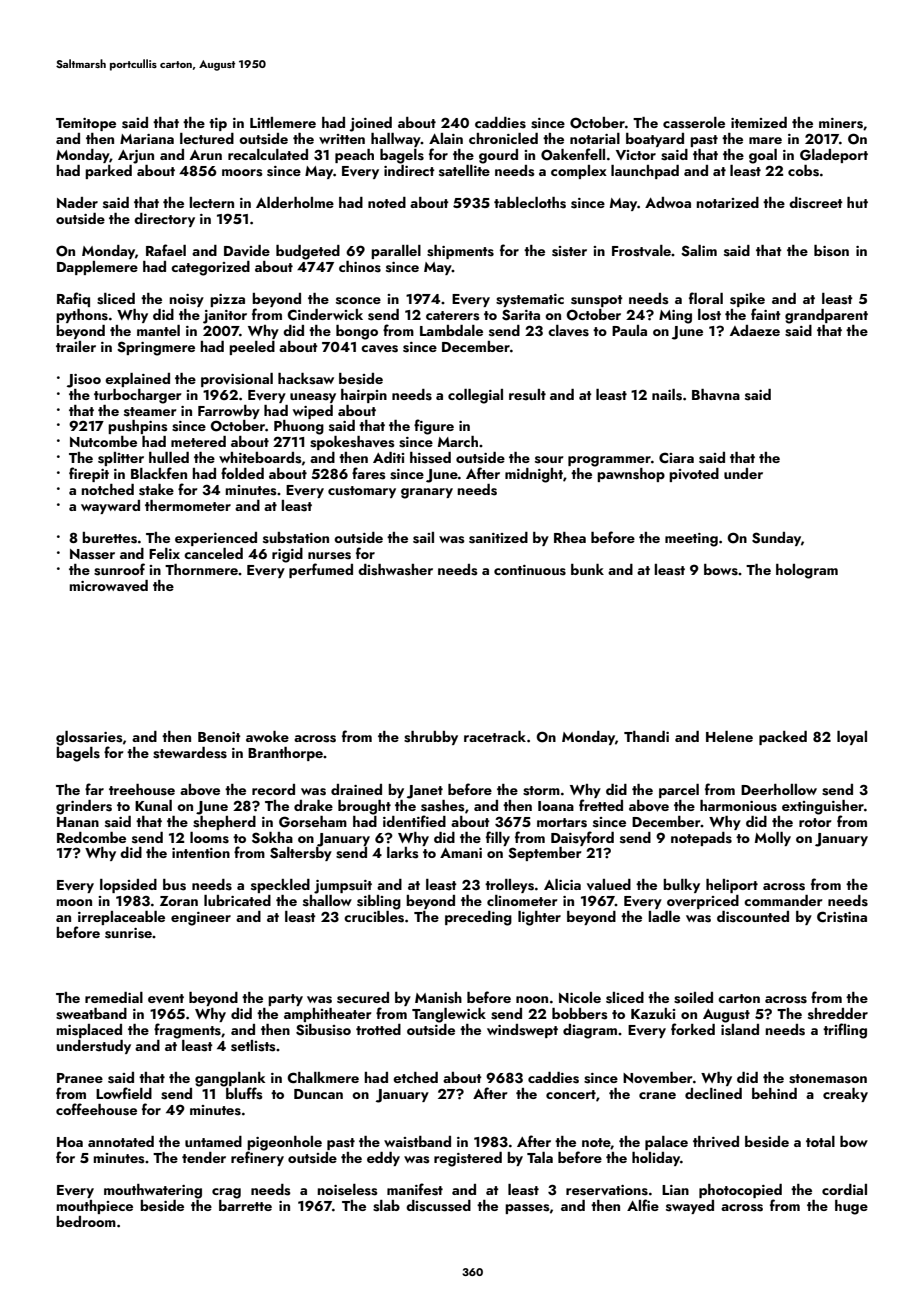 The image size is (924, 1308). What do you see at coordinates (138, 427) in the screenshot?
I see `pushpins` at bounding box center [138, 427].
